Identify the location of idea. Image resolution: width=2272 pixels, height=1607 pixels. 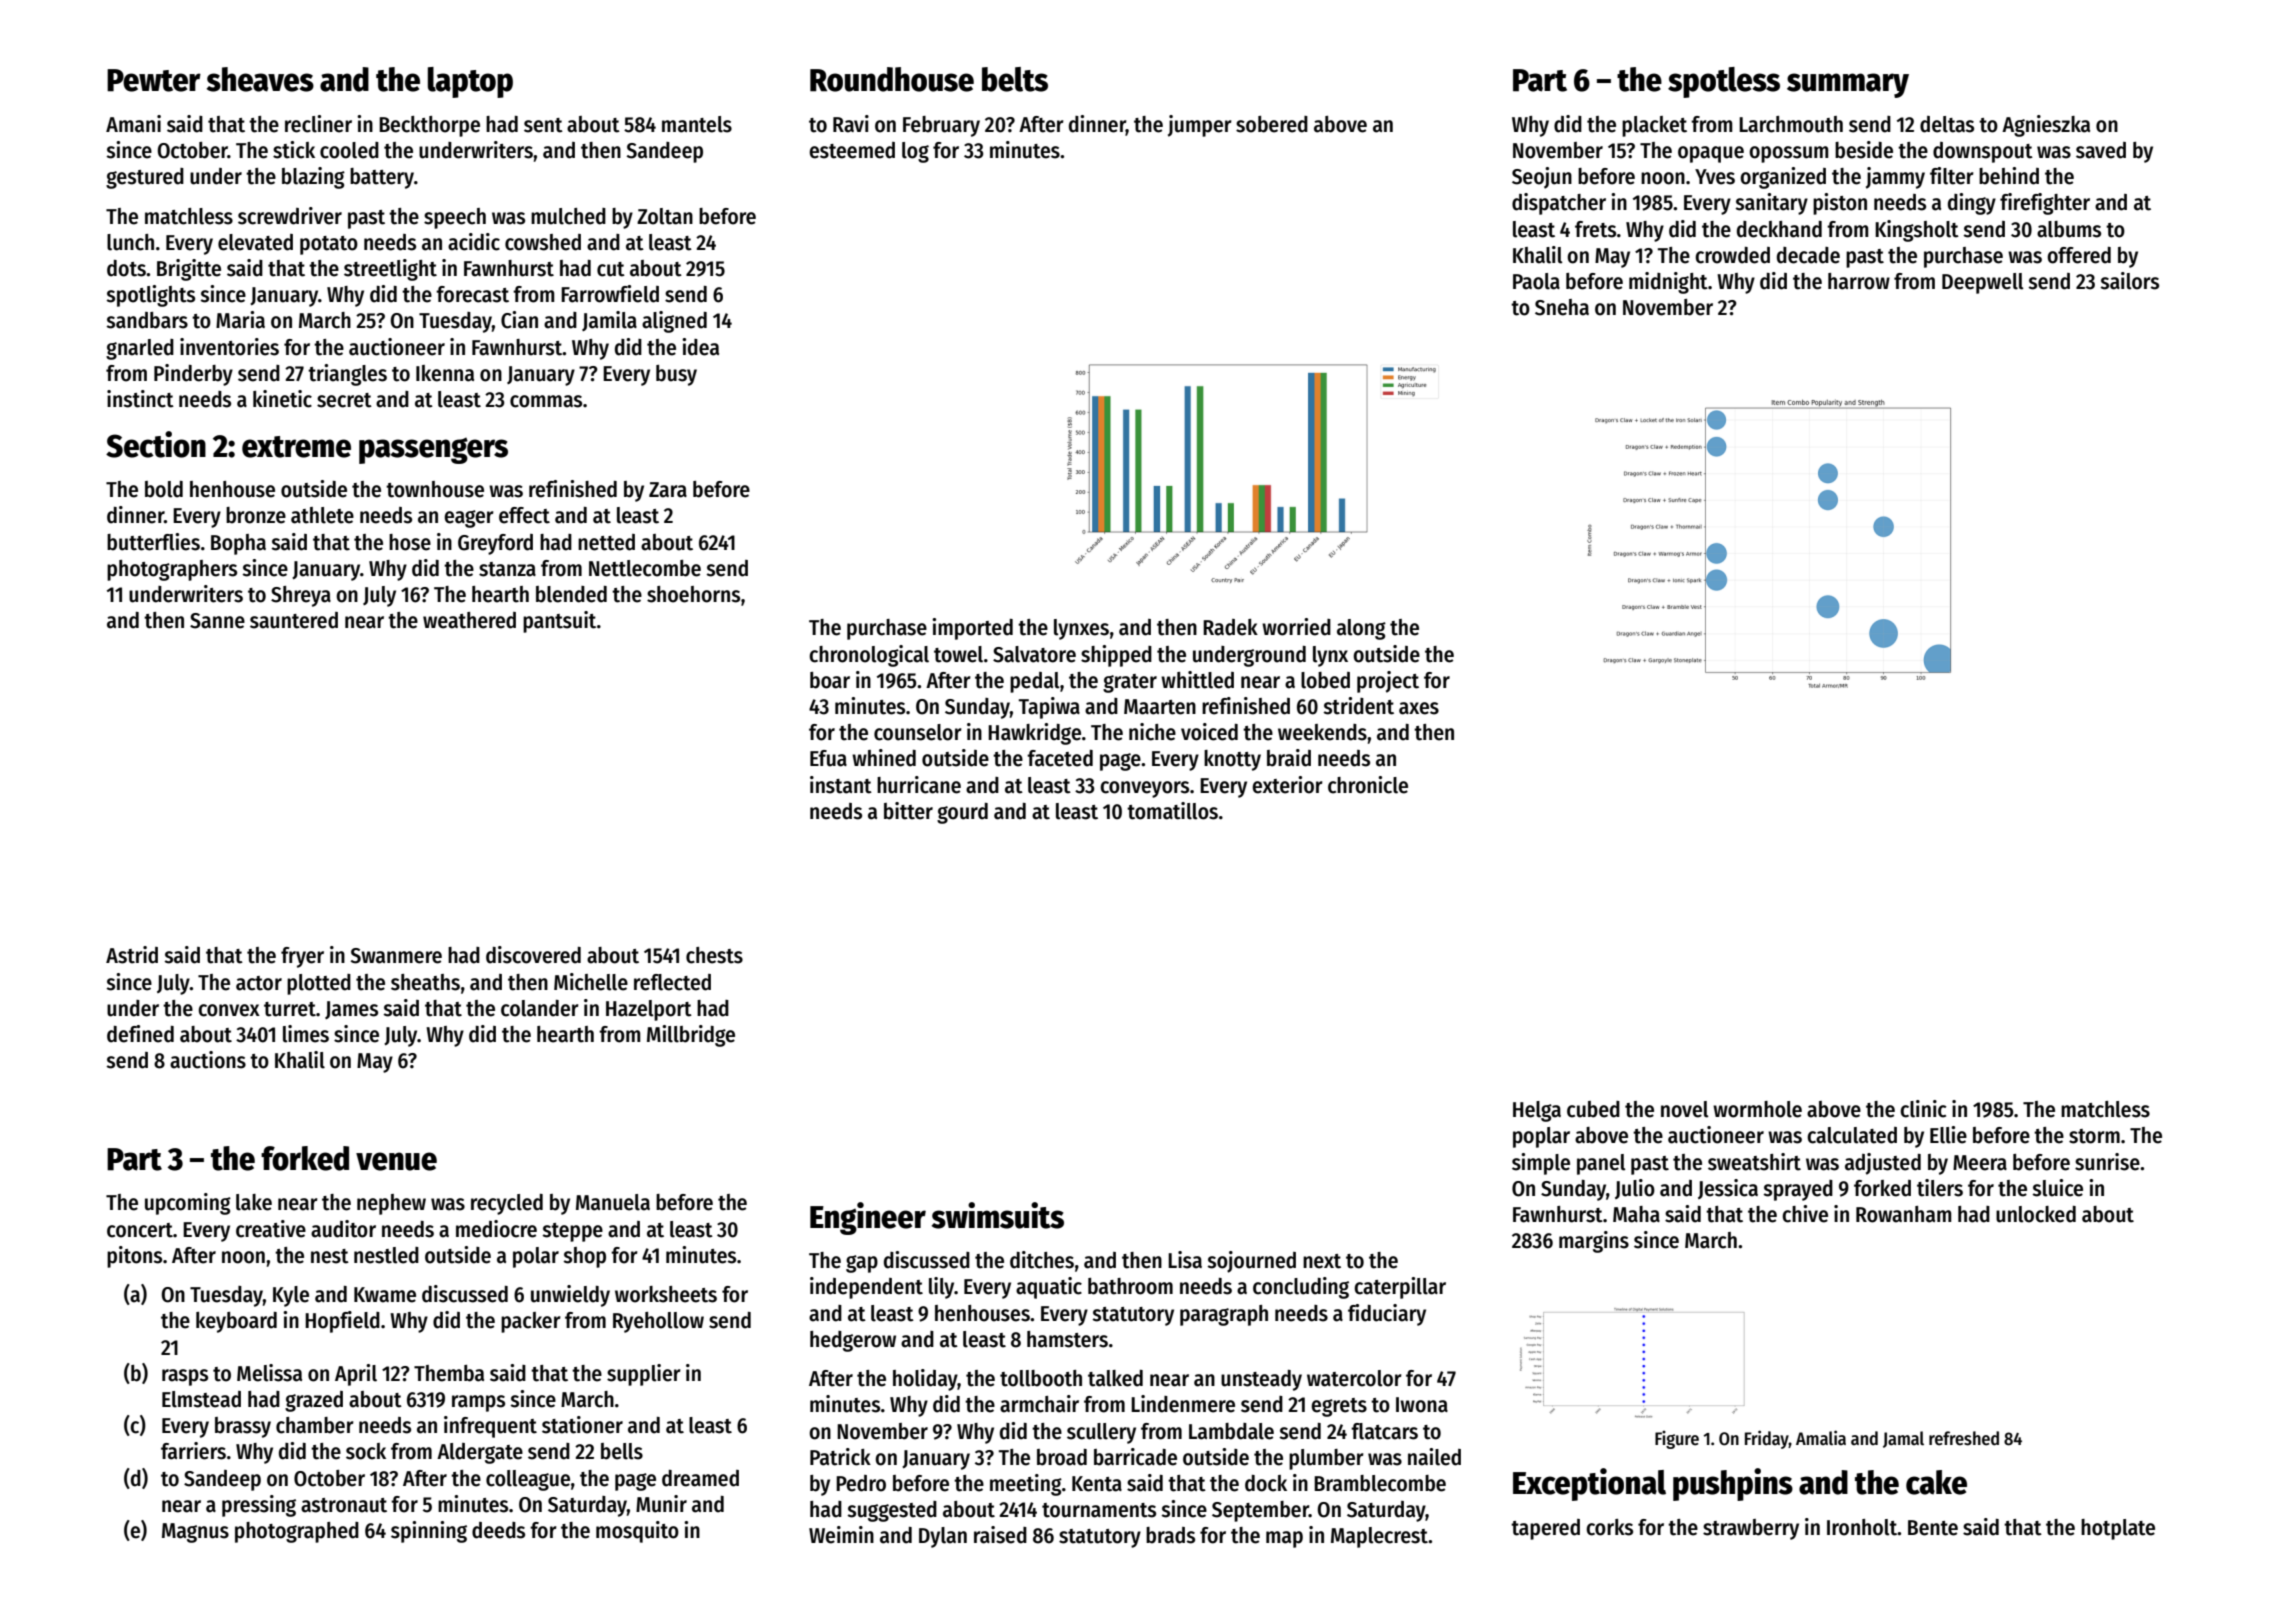
(700, 347).
